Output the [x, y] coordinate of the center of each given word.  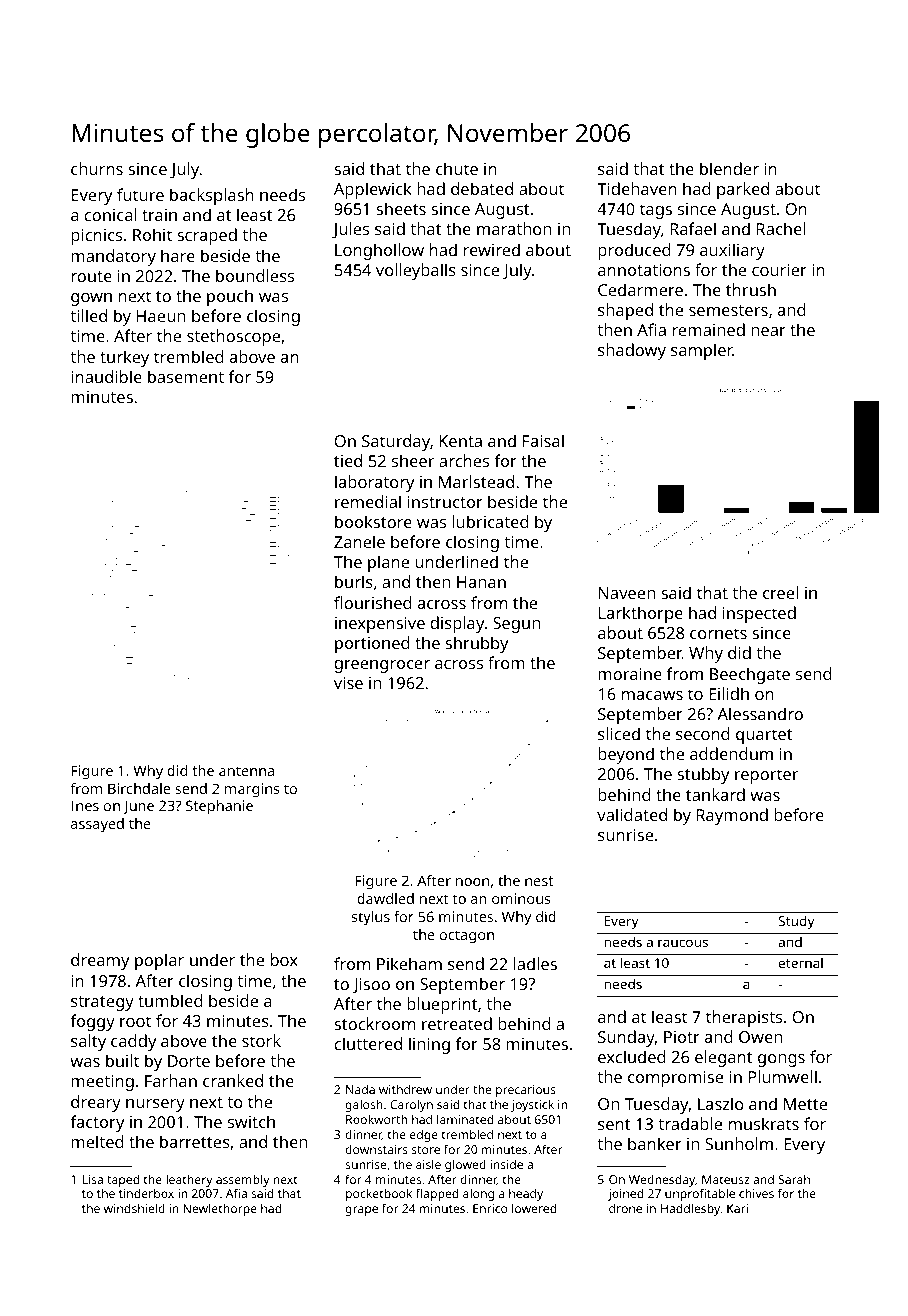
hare [178, 255]
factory [97, 1123]
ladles [535, 963]
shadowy [632, 351]
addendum [731, 753]
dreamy [100, 961]
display [457, 624]
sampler [702, 351]
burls [354, 581]
